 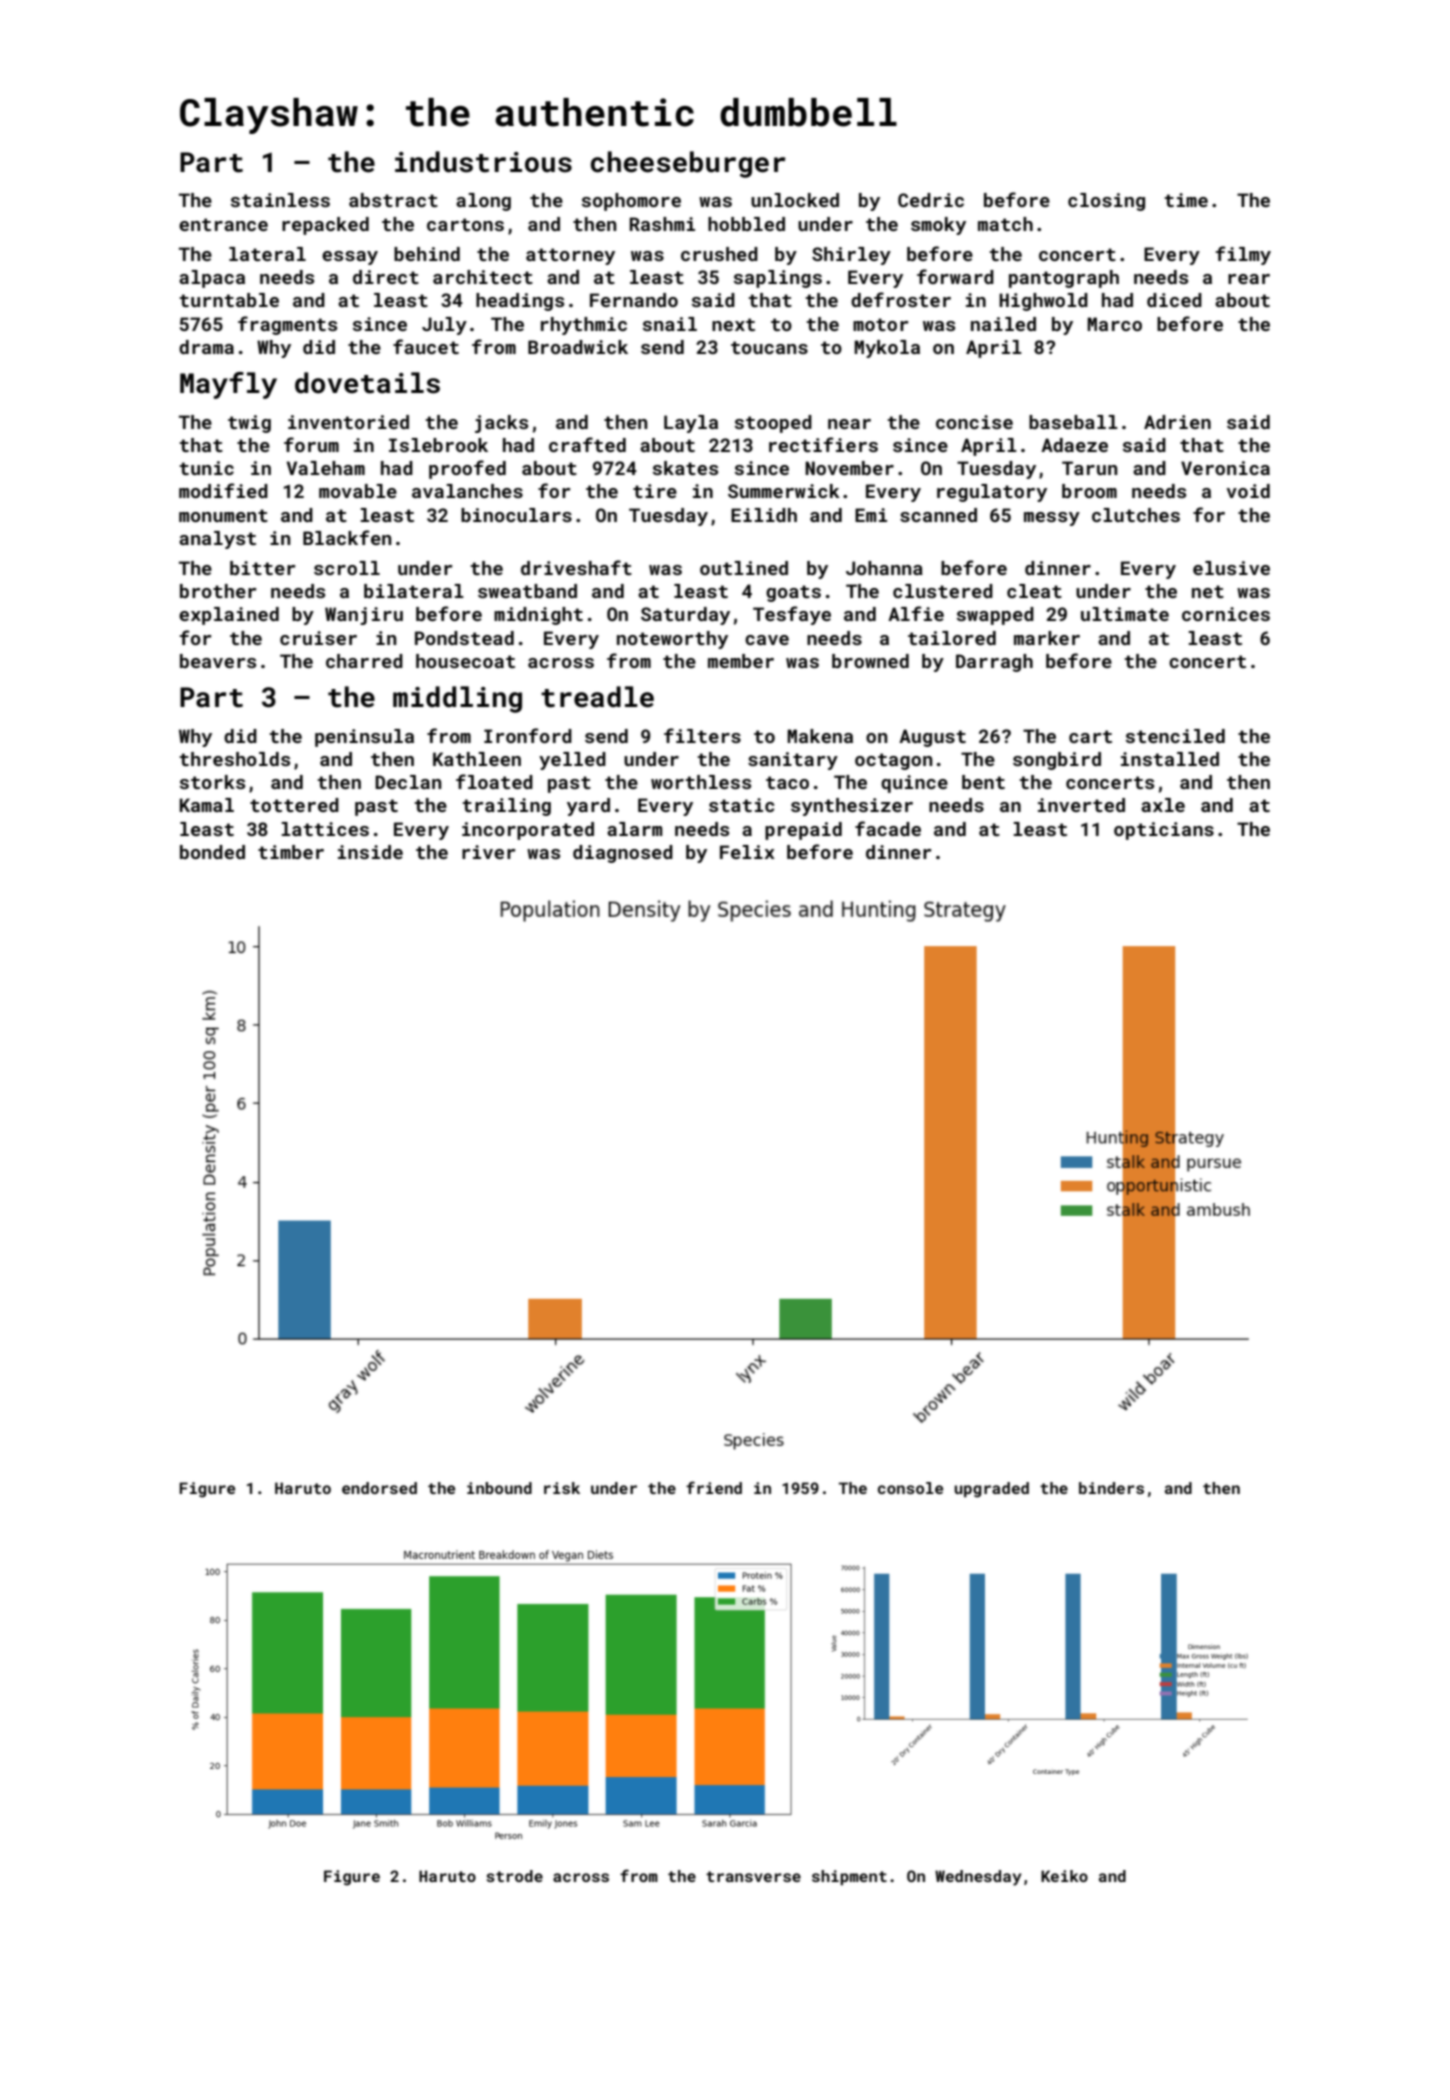 I want to click on risk, so click(x=562, y=1488).
